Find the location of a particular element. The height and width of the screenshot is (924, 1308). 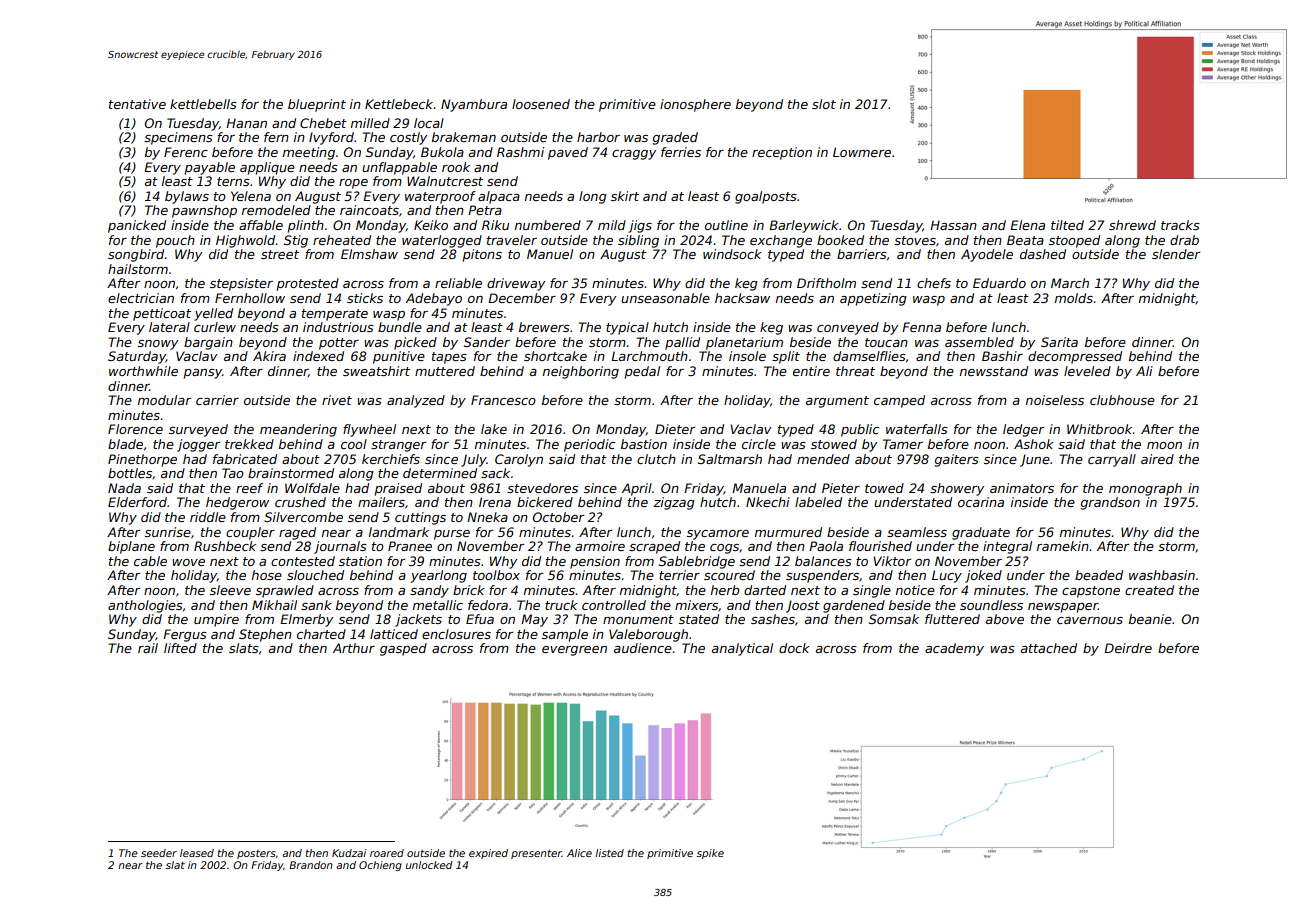

bastion is located at coordinates (644, 444).
